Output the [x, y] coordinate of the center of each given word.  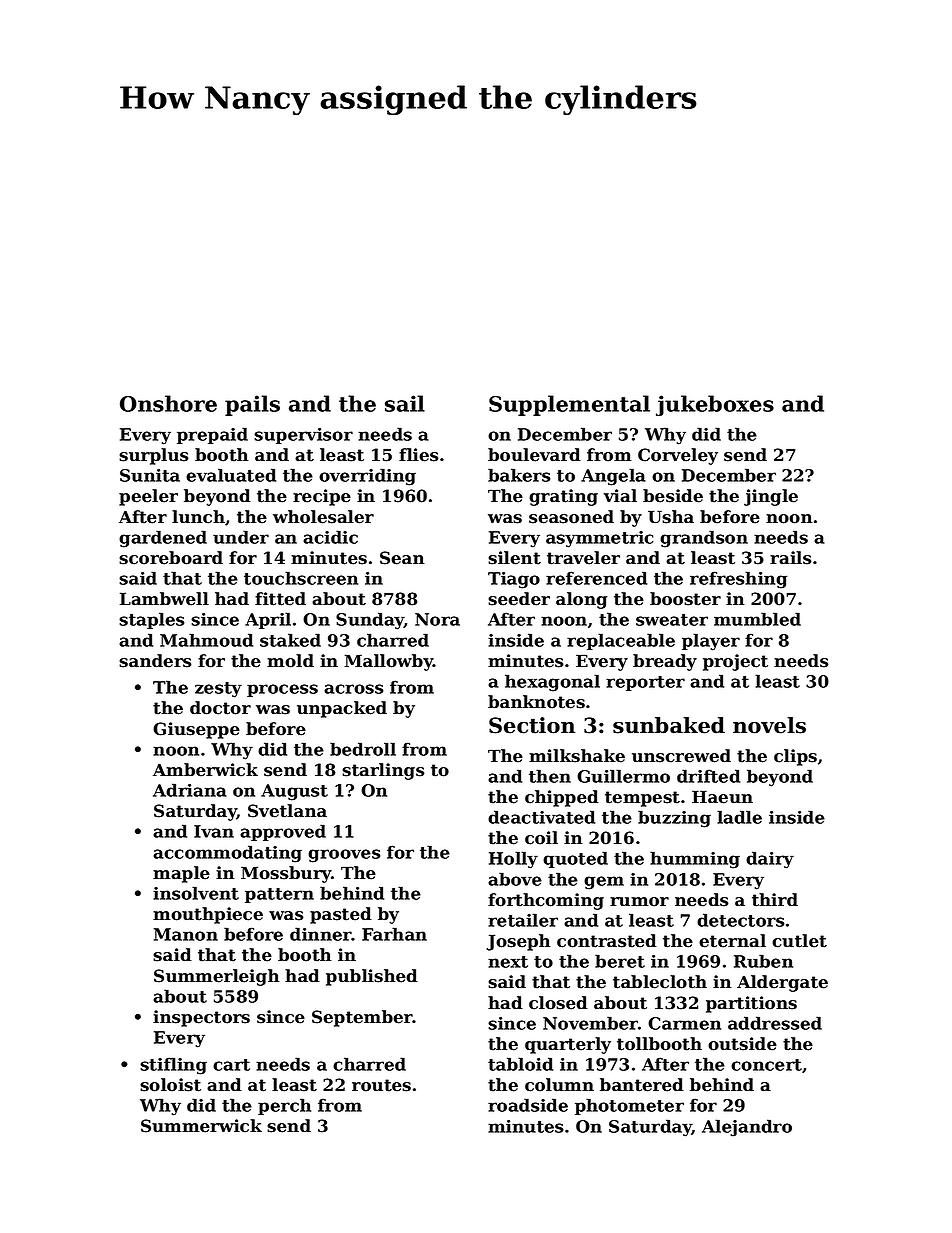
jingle [771, 497]
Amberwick [205, 770]
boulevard [534, 455]
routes [381, 1085]
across [353, 689]
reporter [645, 683]
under [241, 537]
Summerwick [201, 1126]
